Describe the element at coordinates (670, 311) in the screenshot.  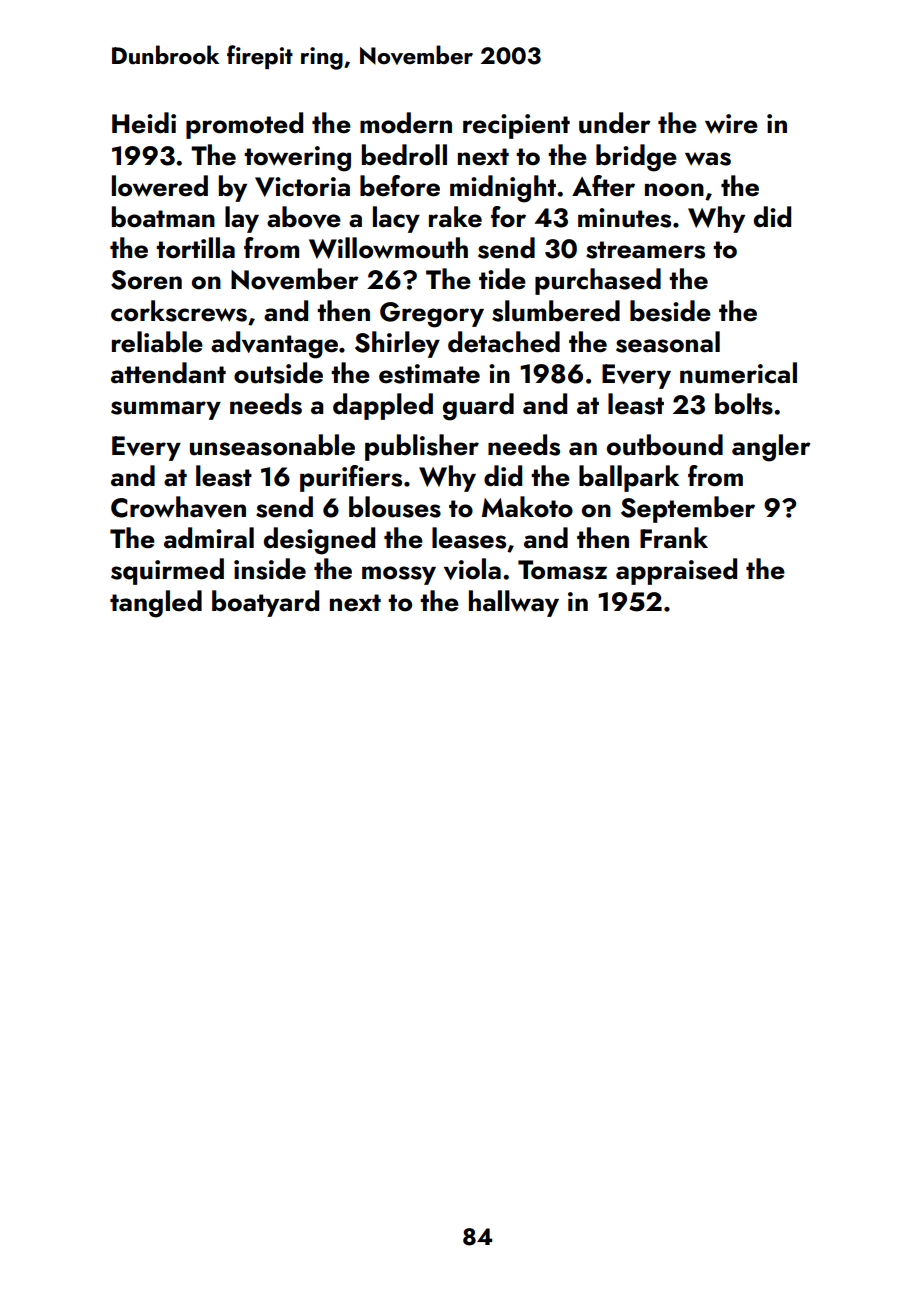
I see `beside` at that location.
